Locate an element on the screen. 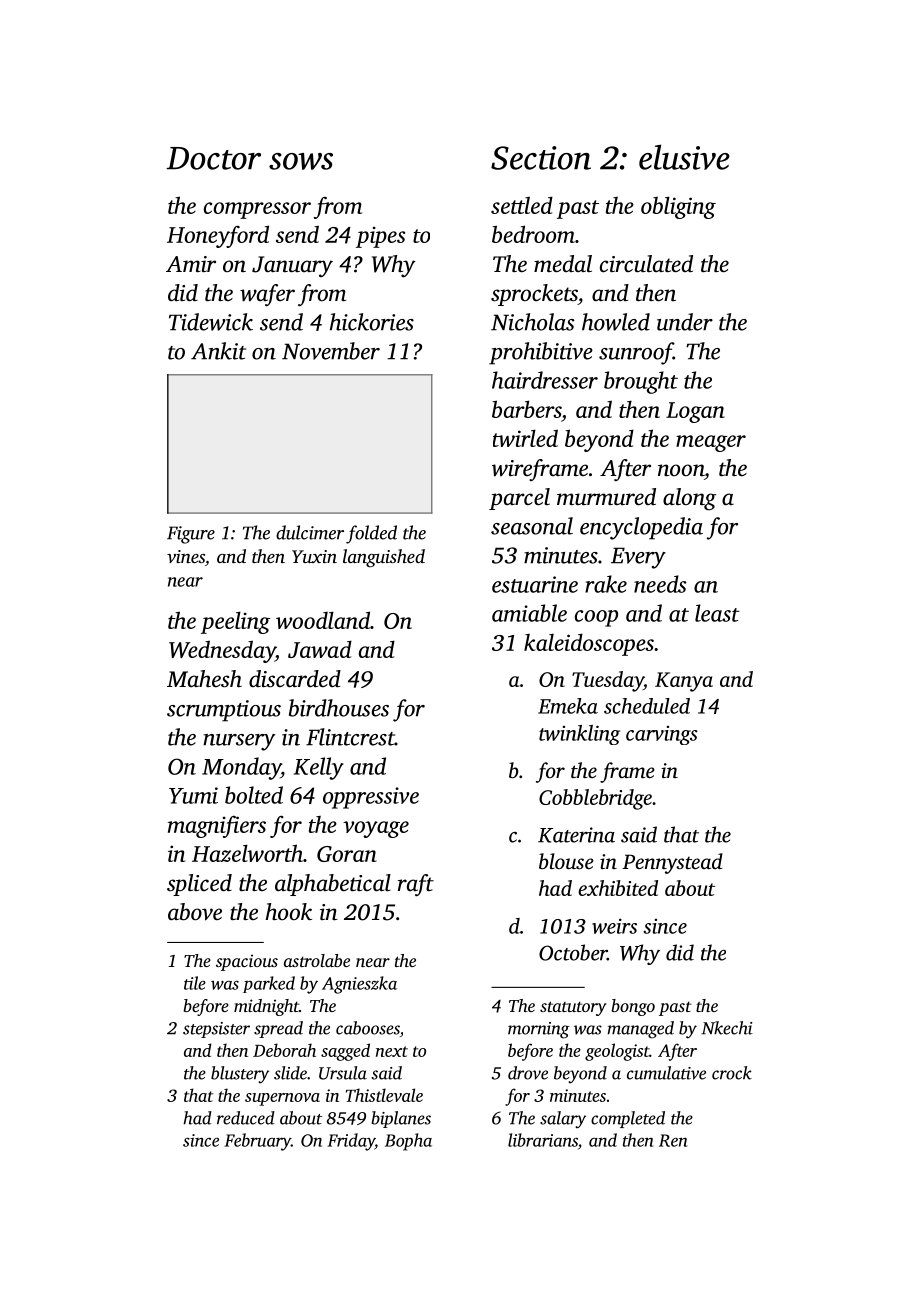 Image resolution: width=924 pixels, height=1311 pixels. February is located at coordinates (257, 1142).
